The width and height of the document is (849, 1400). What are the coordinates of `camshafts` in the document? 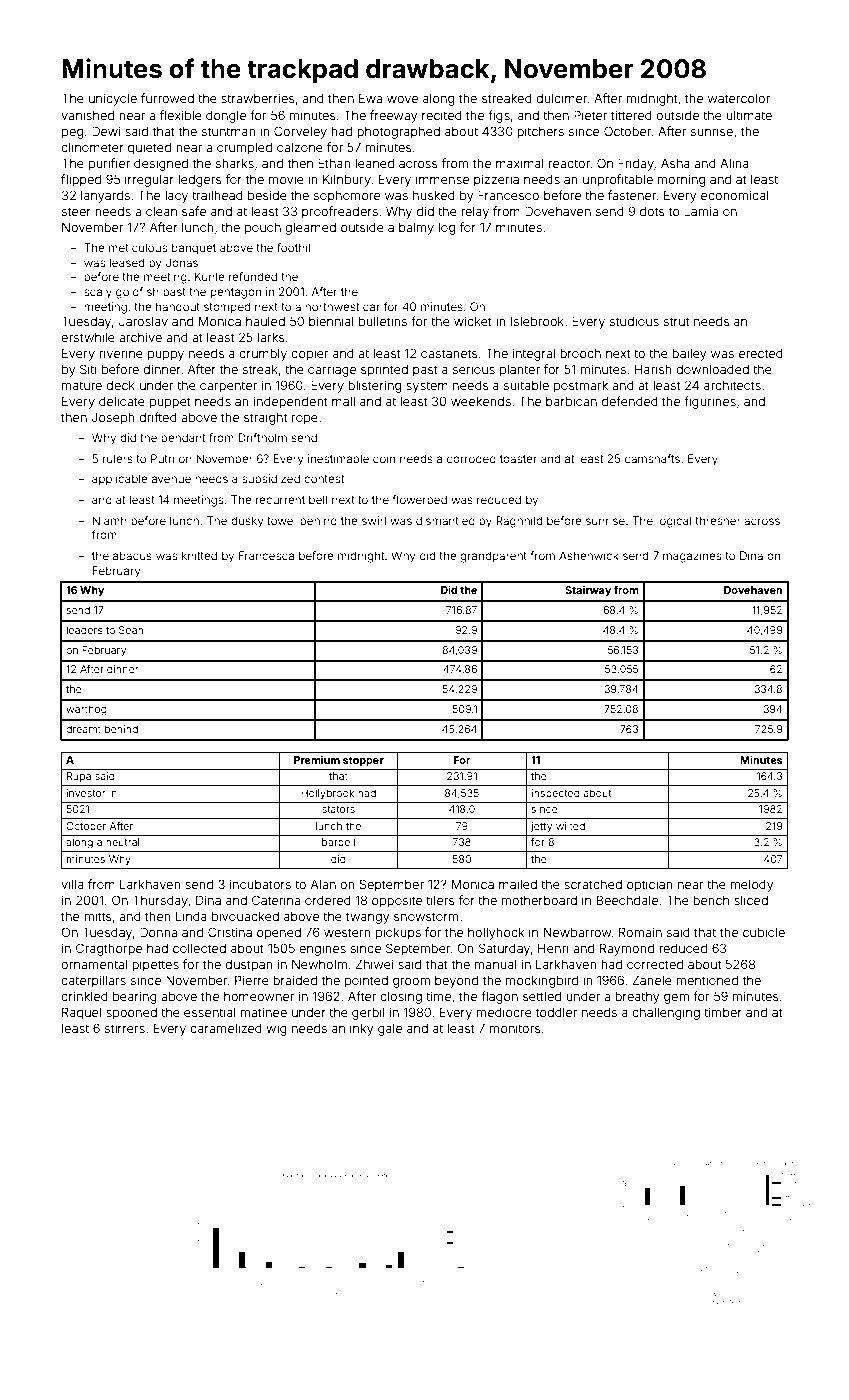 It's located at (652, 458).
